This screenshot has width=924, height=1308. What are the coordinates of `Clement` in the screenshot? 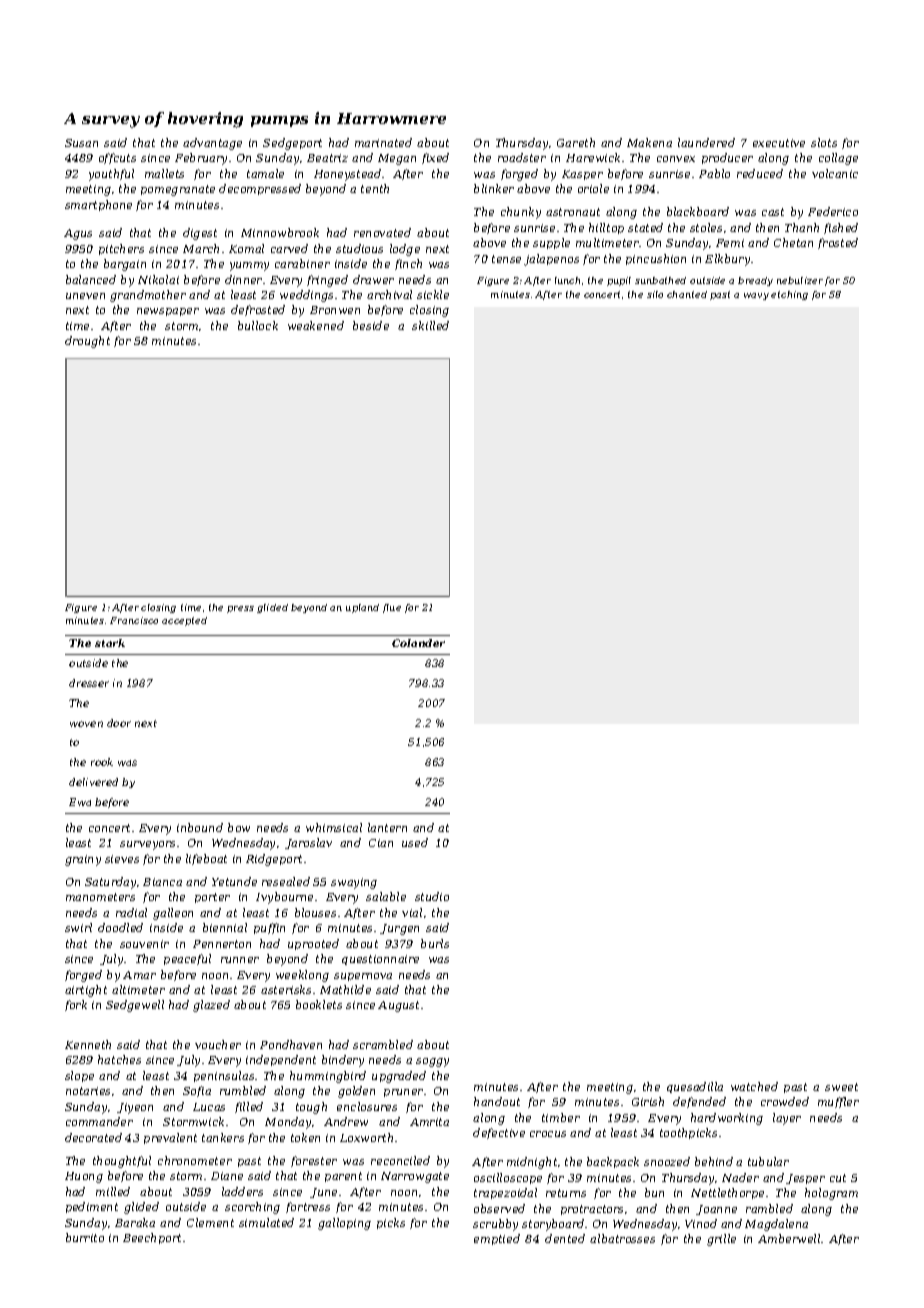 It's located at (210, 1222).
